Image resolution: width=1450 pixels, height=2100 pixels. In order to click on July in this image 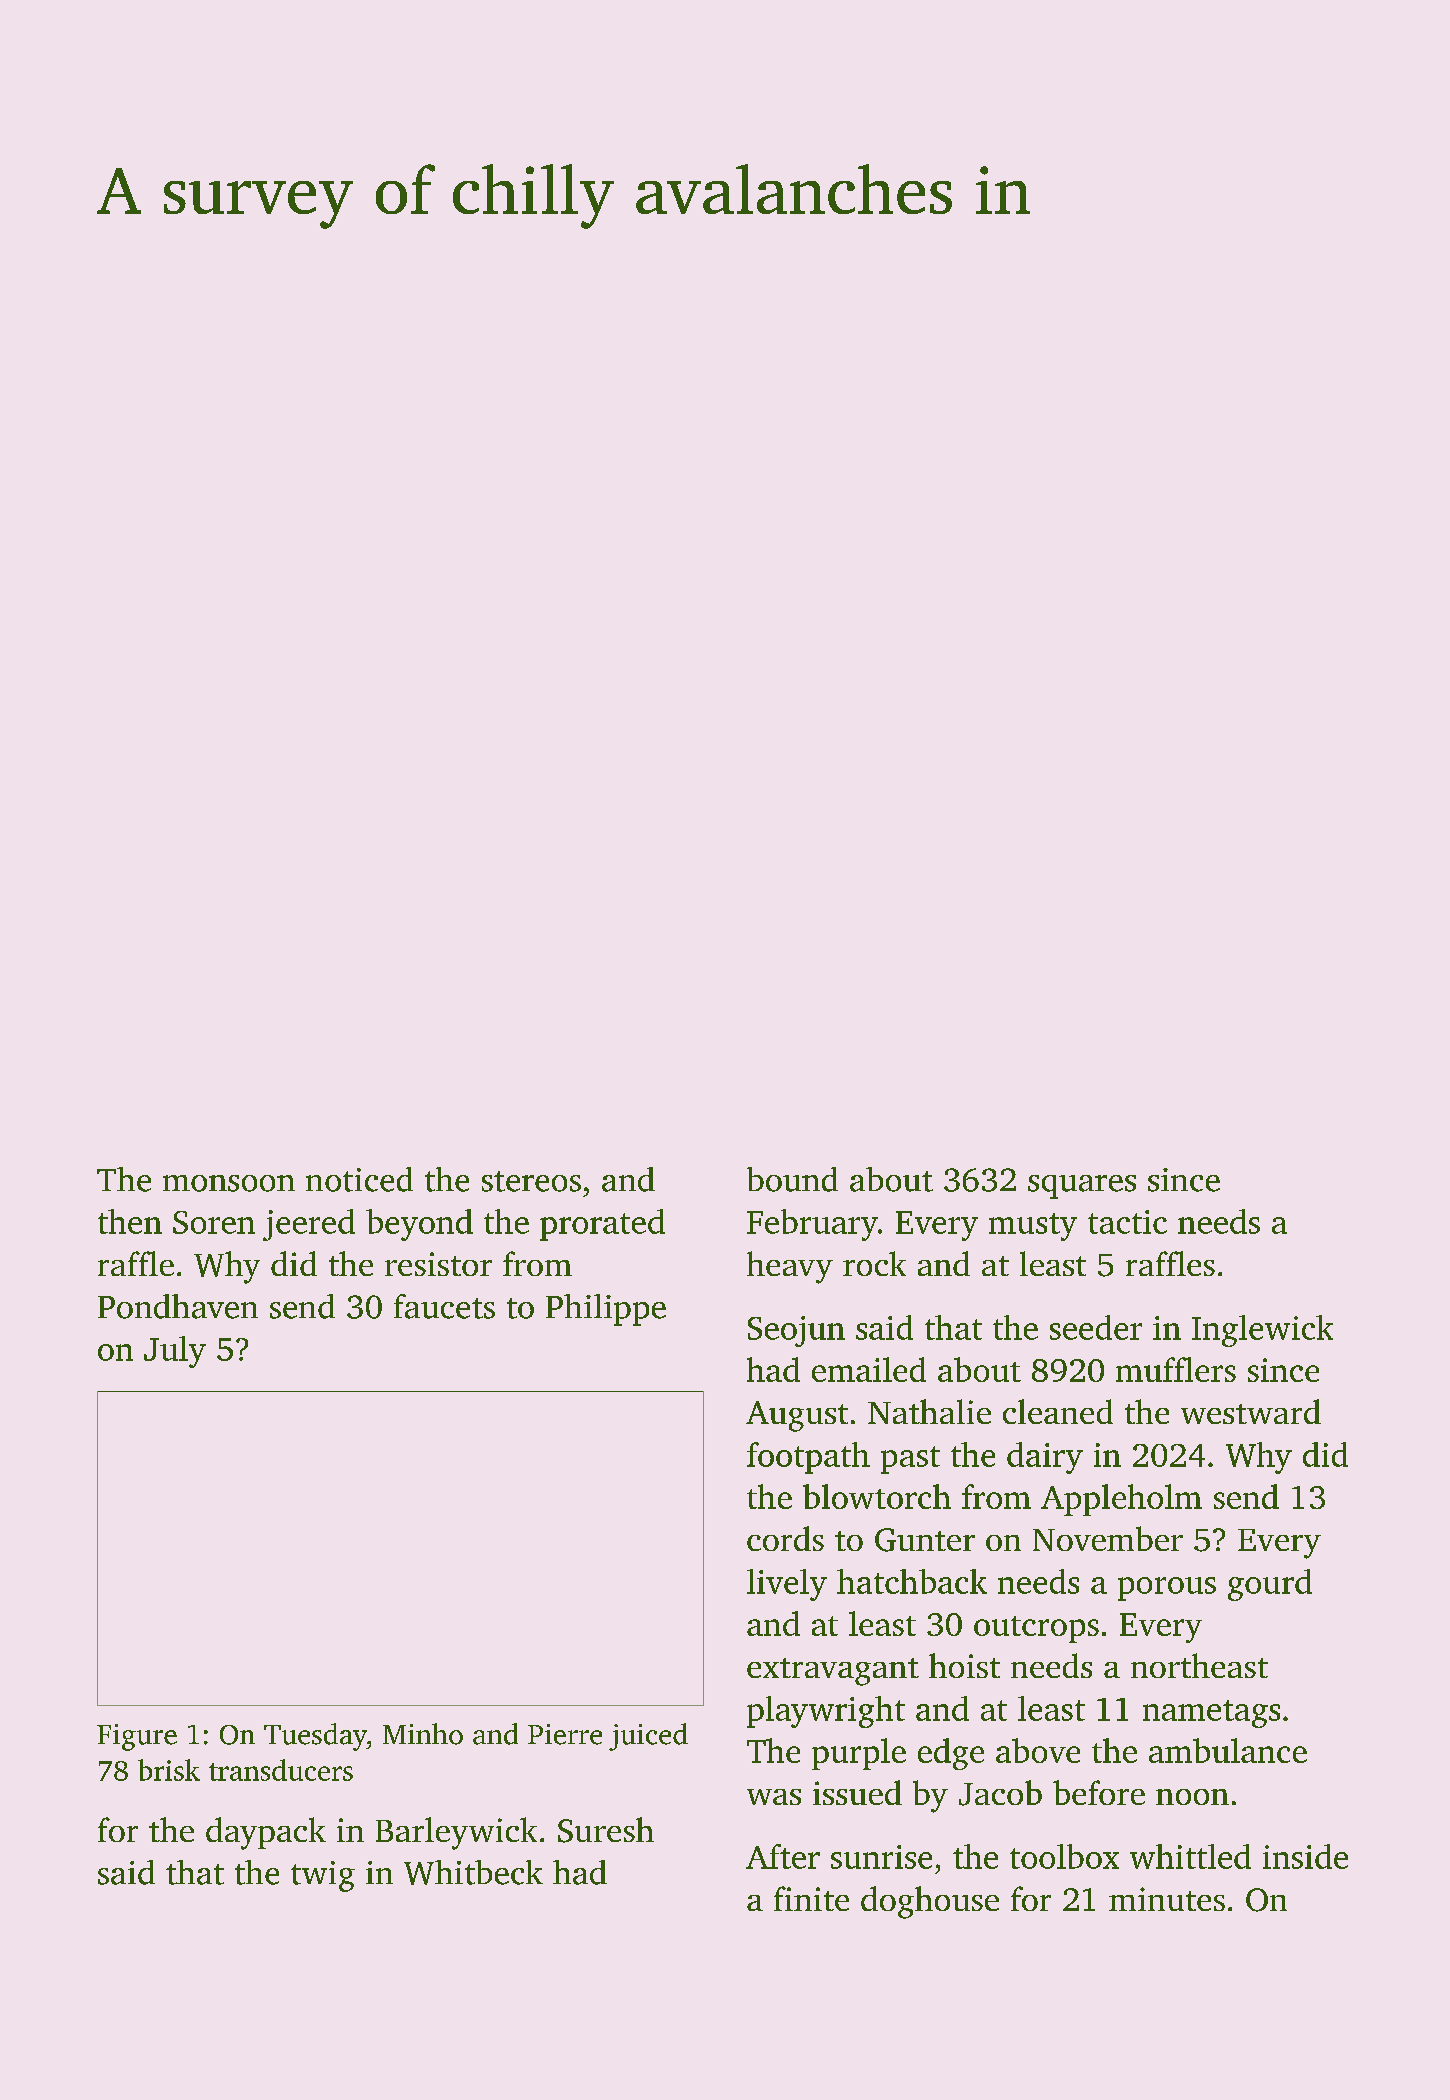, I will do `click(175, 1352)`.
